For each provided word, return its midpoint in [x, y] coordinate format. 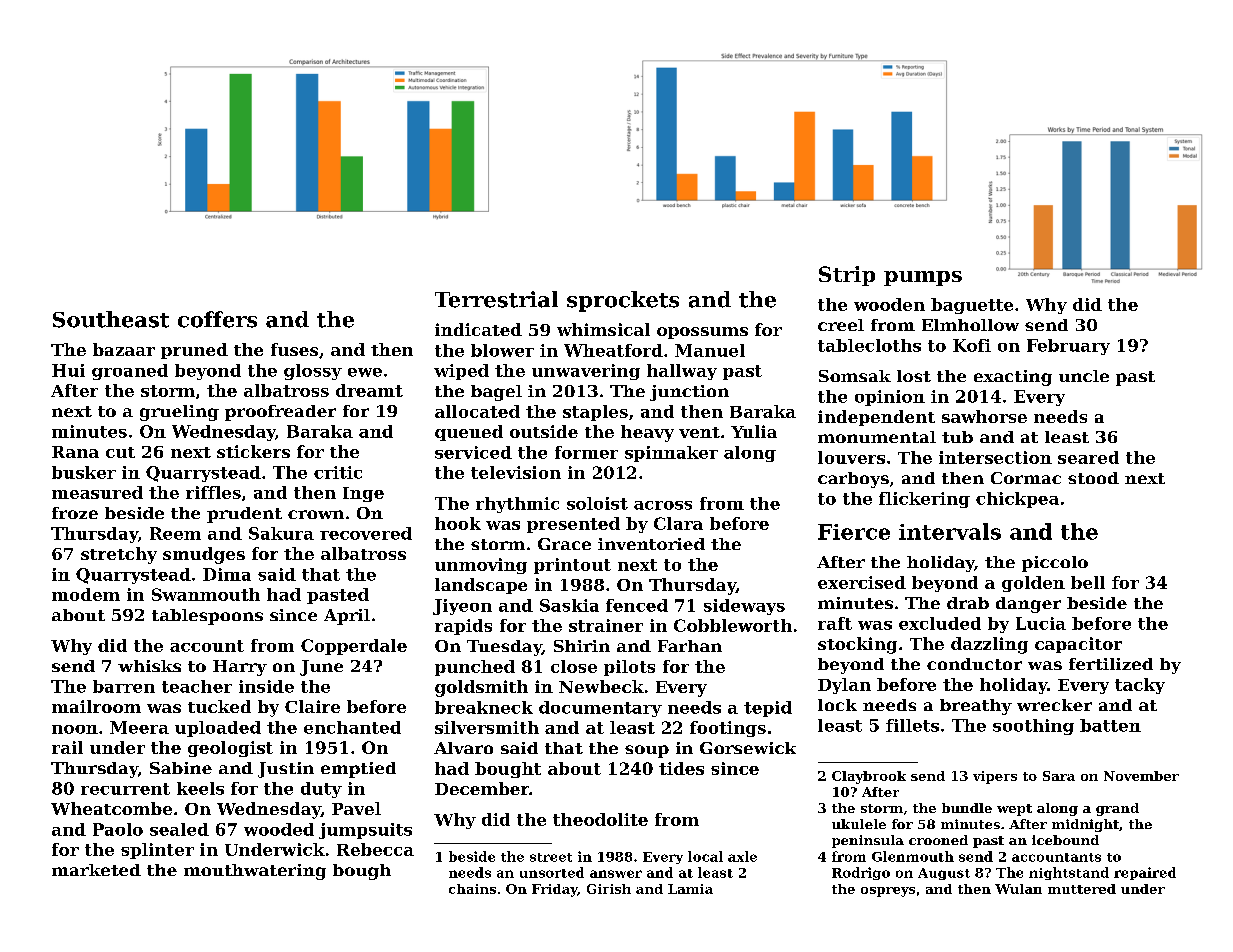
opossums [702, 333]
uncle [1084, 376]
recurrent [125, 789]
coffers [217, 319]
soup [647, 751]
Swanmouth [206, 594]
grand [1117, 809]
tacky [1140, 686]
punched [475, 668]
